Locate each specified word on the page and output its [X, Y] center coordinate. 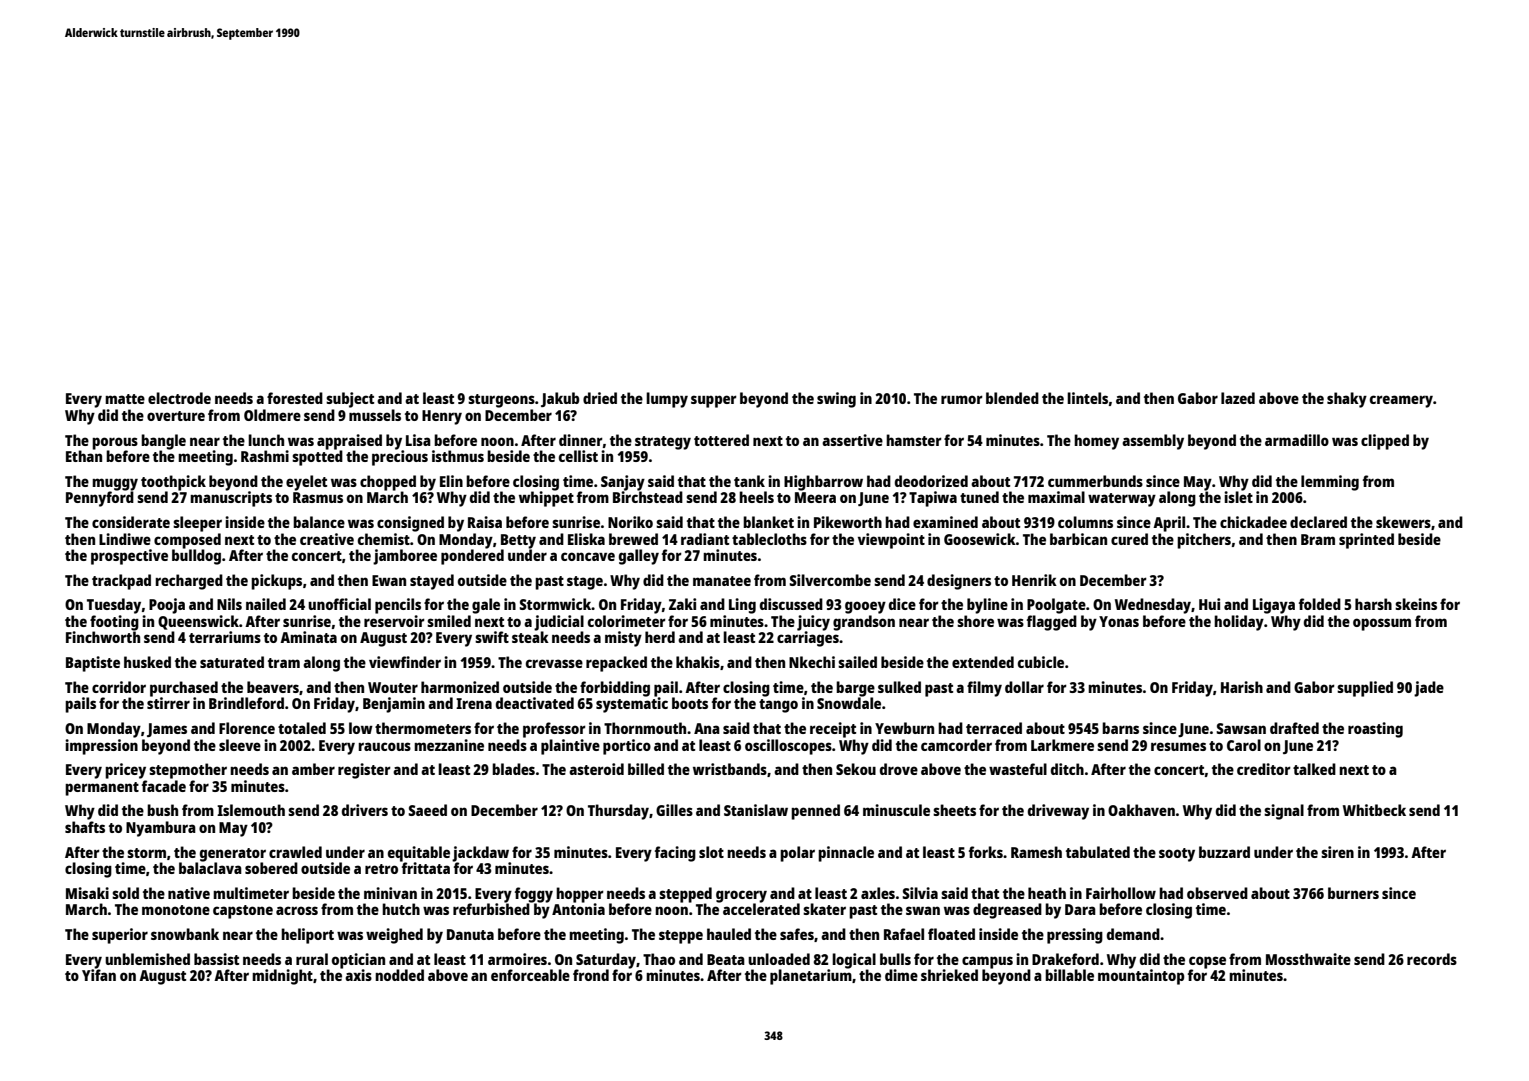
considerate [131, 522]
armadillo [1297, 440]
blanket [768, 522]
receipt [833, 730]
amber [313, 769]
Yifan [99, 975]
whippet [546, 499]
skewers [1403, 522]
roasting [1375, 730]
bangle [163, 442]
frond [591, 975]
